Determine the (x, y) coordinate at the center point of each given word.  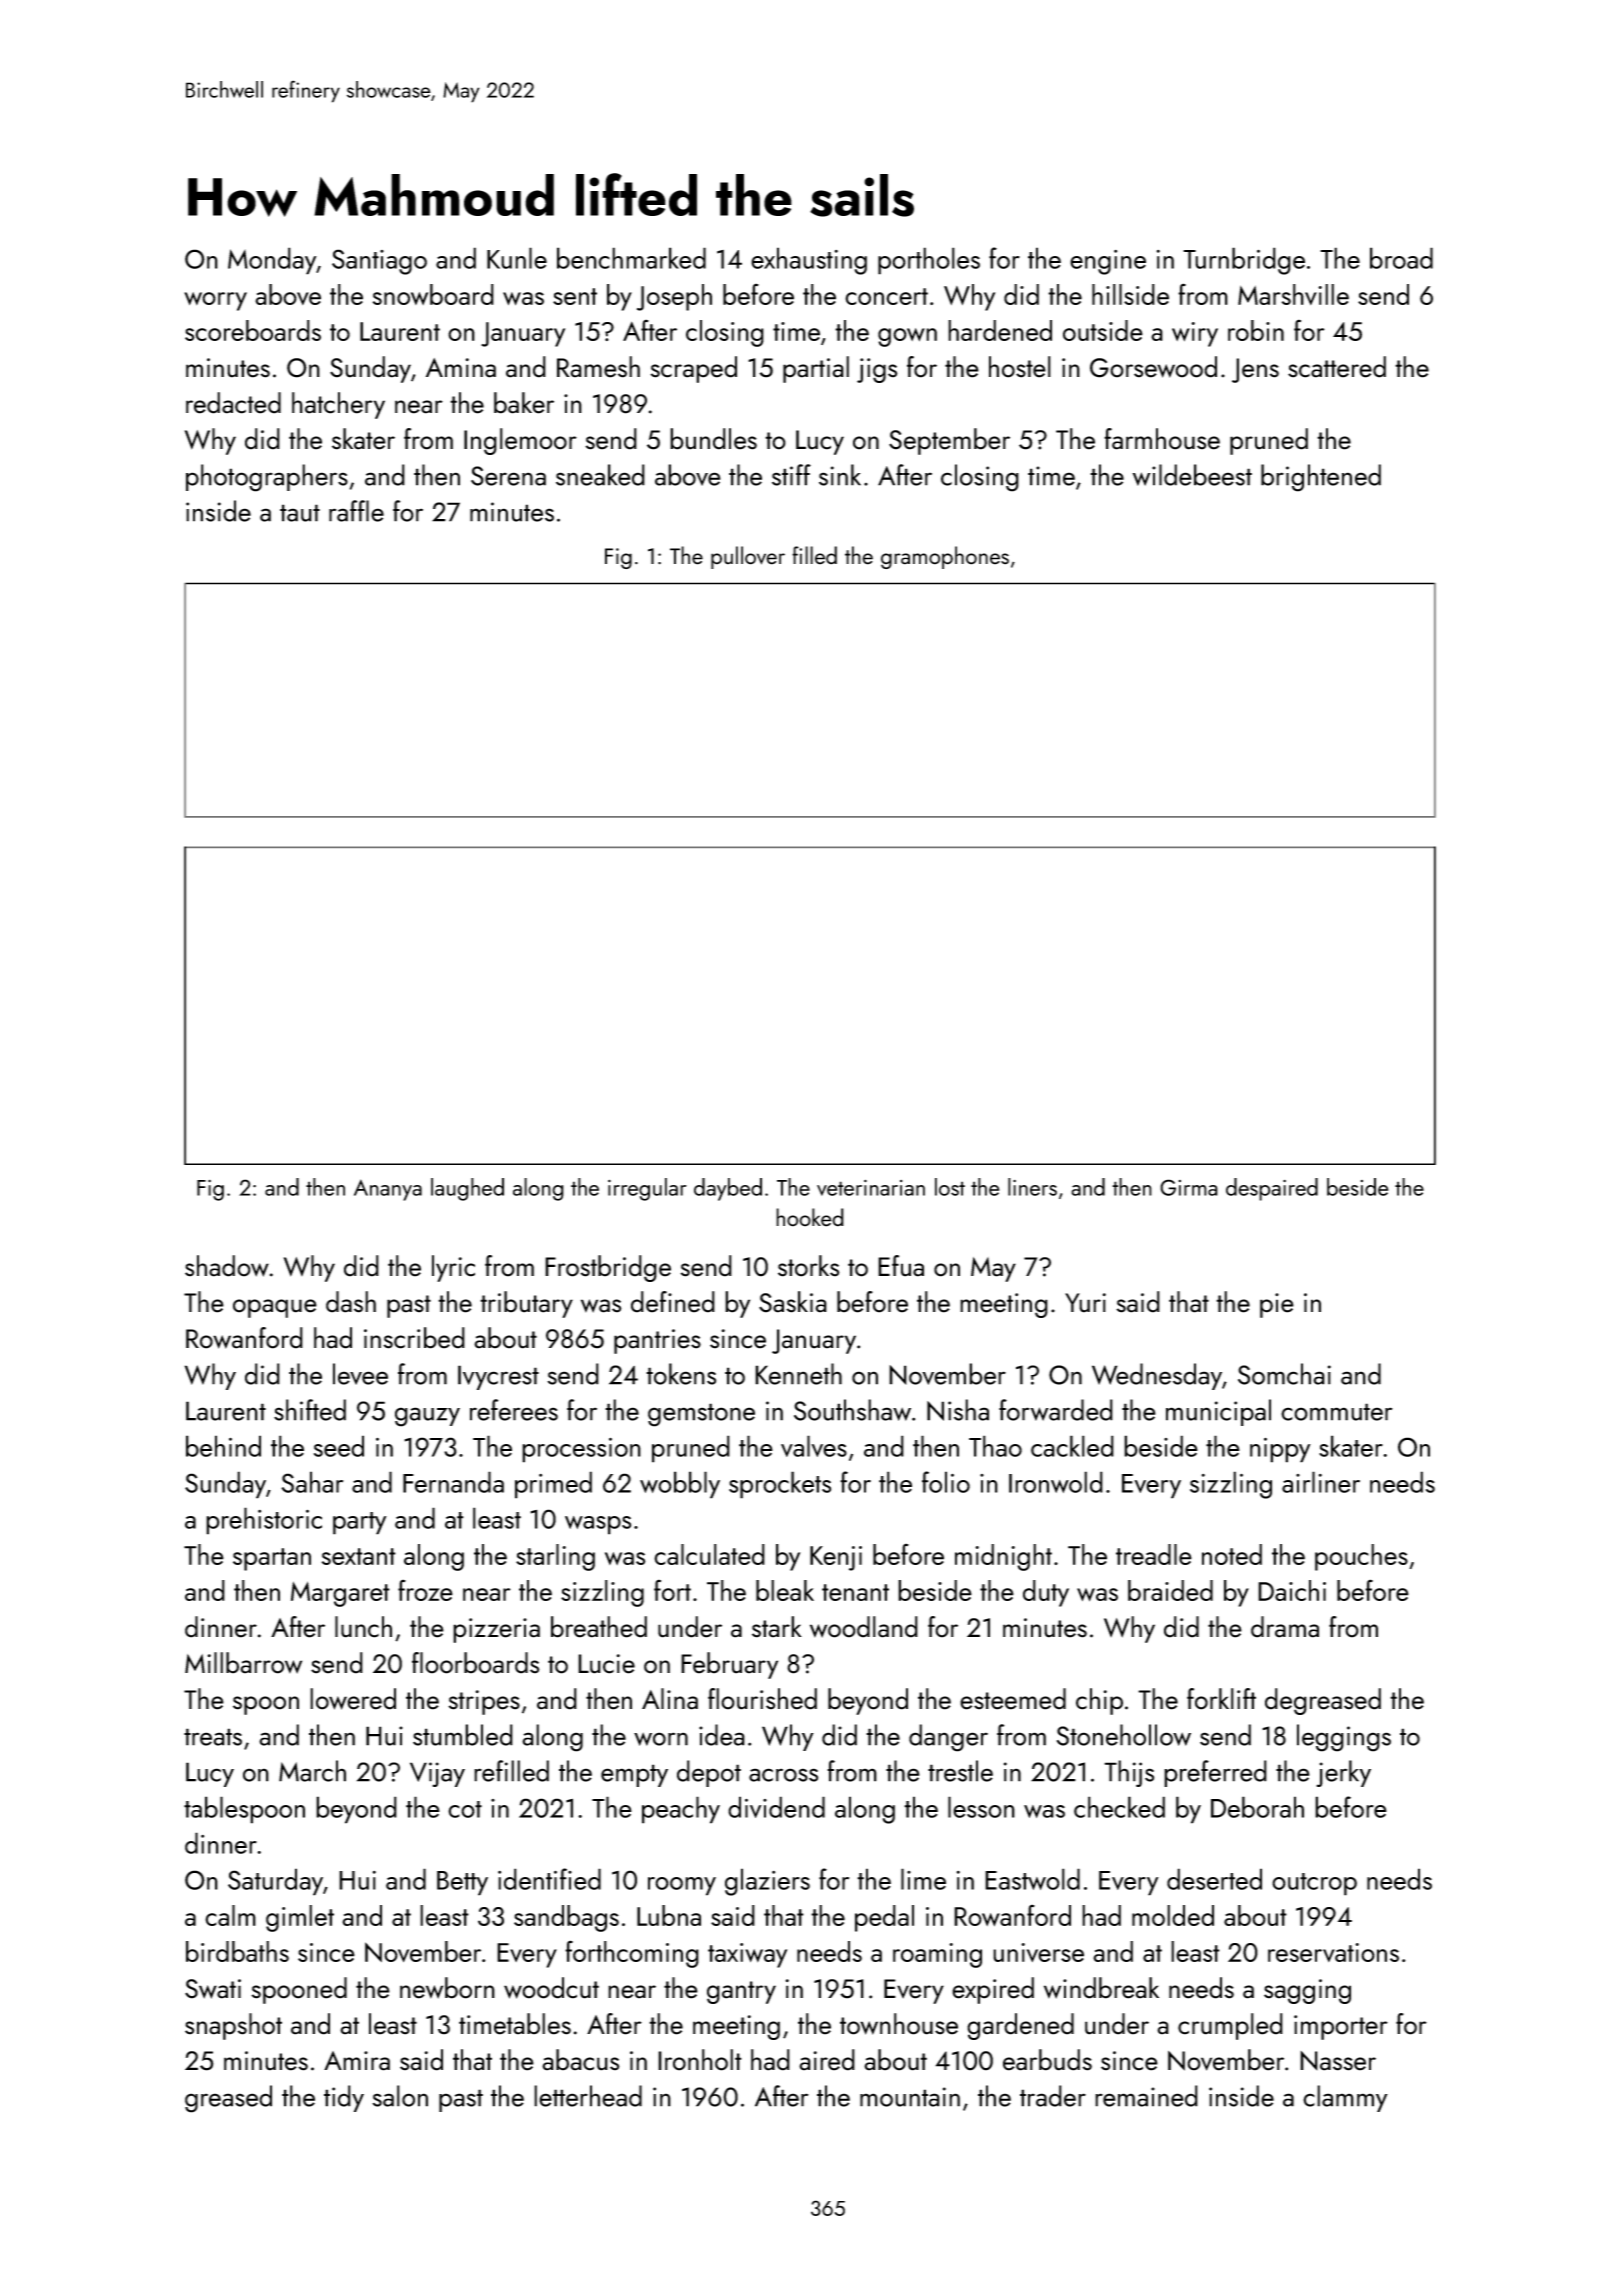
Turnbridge (1244, 261)
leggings (1344, 1738)
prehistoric (264, 1521)
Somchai (1284, 1374)
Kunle (517, 258)
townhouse (899, 2024)
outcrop (1314, 1884)
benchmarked (631, 258)
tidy (344, 2098)
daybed (728, 1189)
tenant (855, 1592)
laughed (467, 1189)
